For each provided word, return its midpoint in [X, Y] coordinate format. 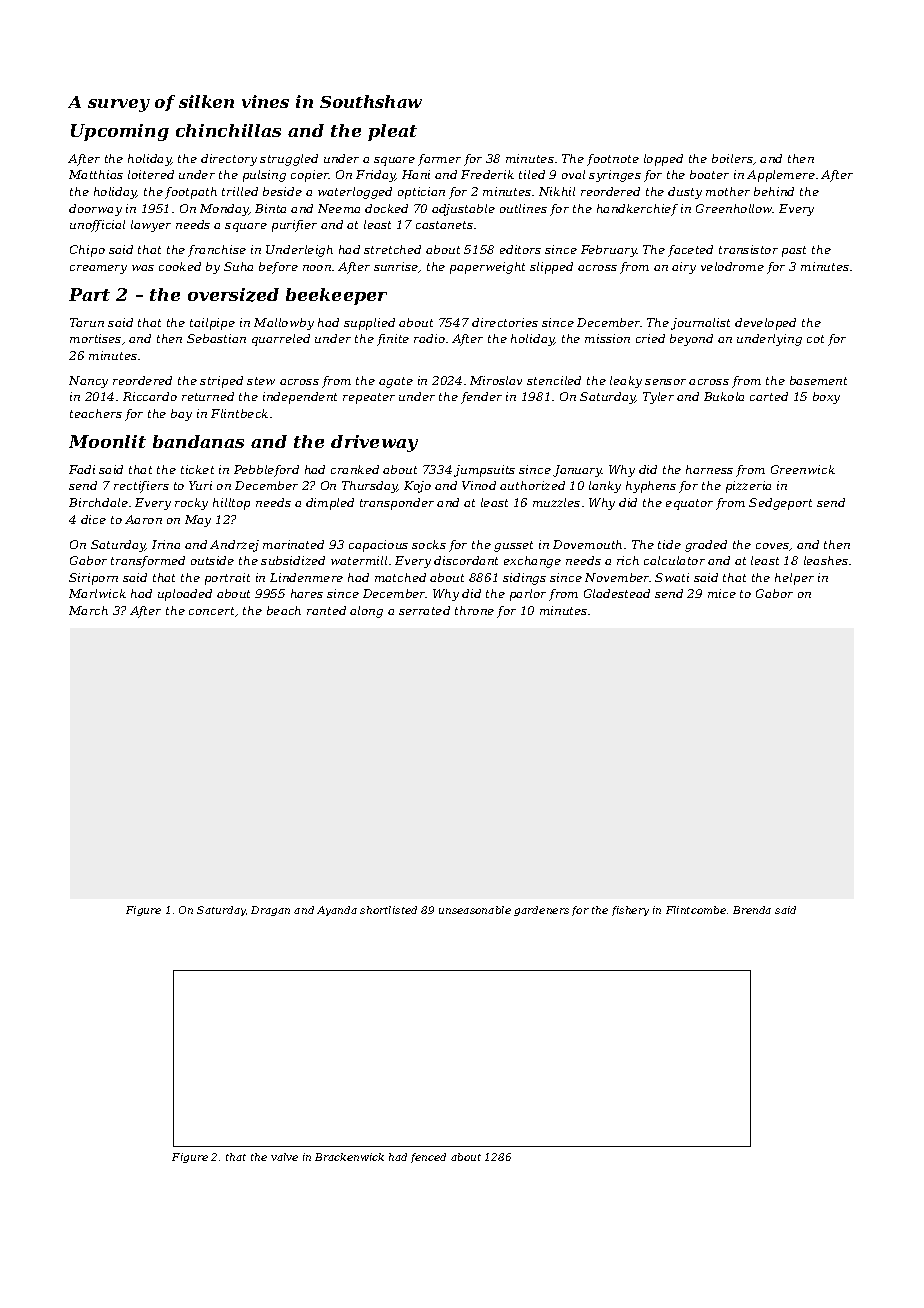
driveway [374, 443]
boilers [732, 158]
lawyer [151, 226]
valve [284, 1157]
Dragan [270, 911]
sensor [665, 382]
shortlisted [388, 910]
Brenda [752, 910]
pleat [392, 132]
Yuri [200, 485]
